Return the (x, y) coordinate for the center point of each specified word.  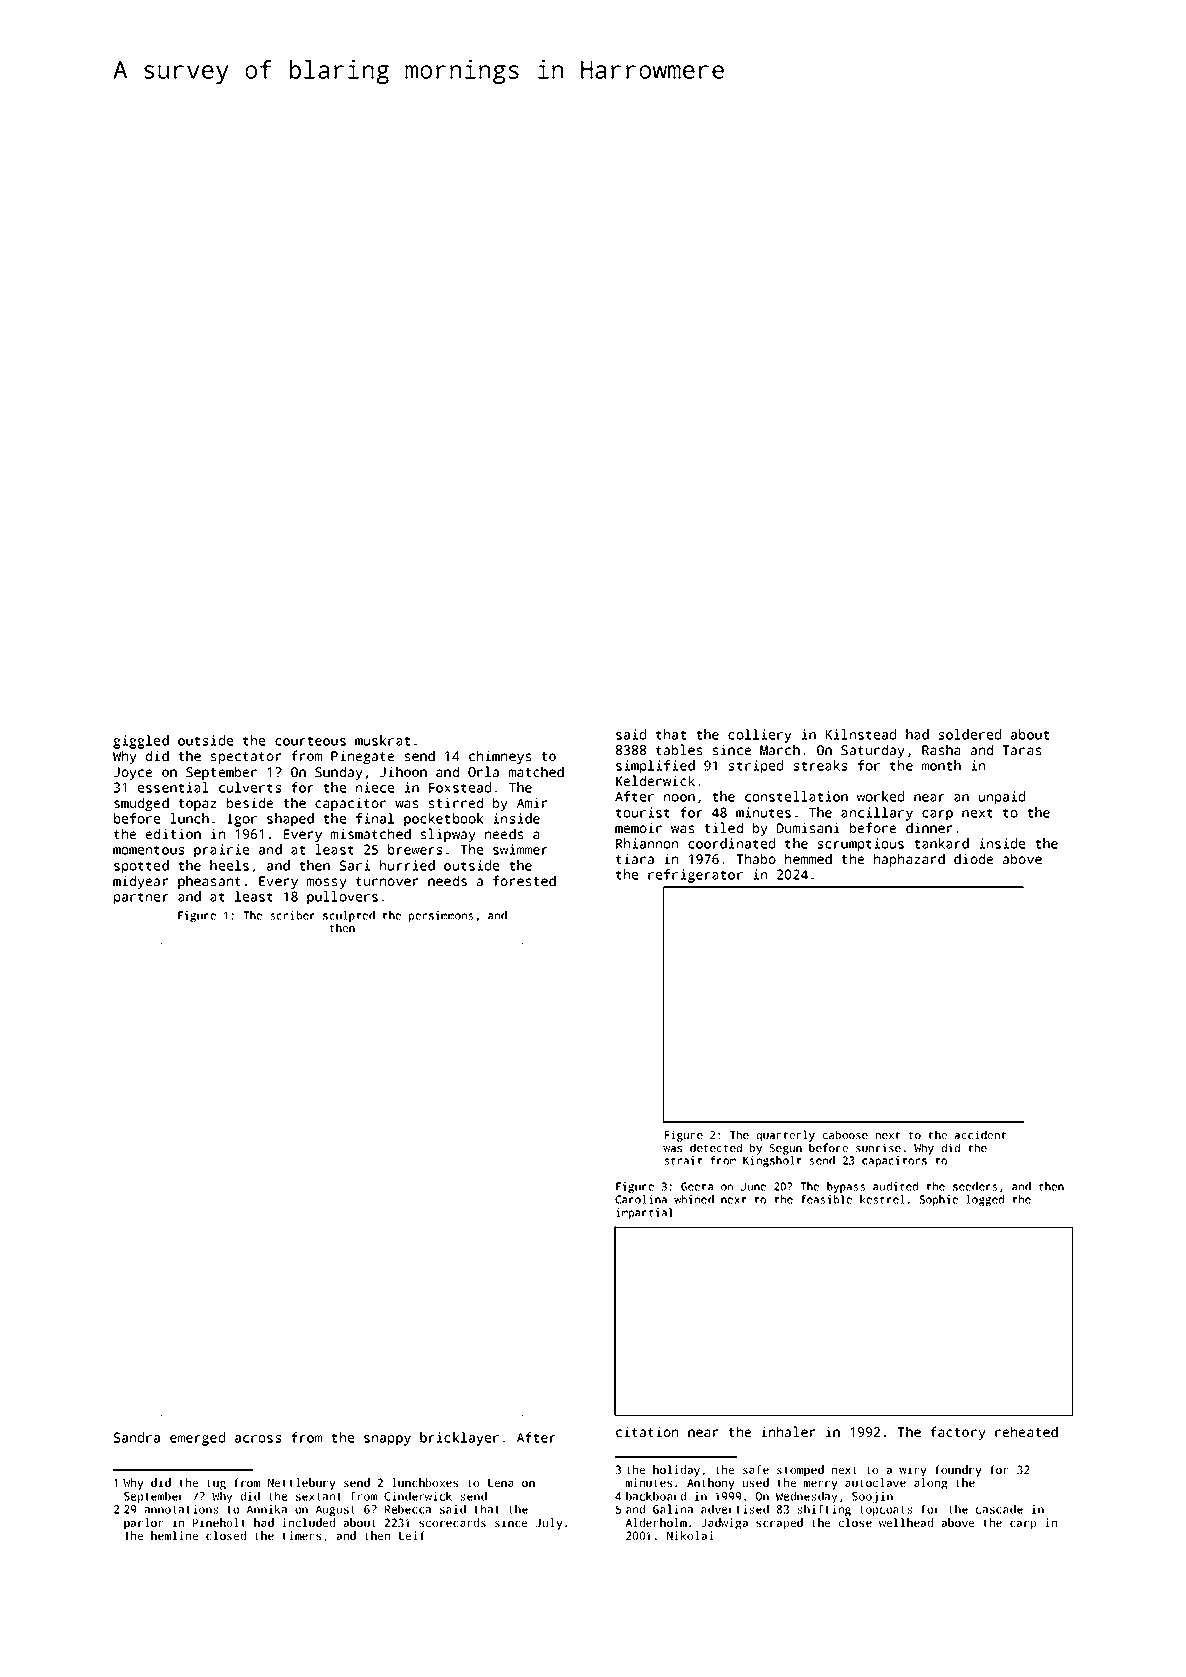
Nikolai (690, 1535)
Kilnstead (861, 734)
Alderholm (656, 1522)
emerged (197, 1439)
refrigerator (695, 876)
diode (973, 858)
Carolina (641, 1199)
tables (679, 749)
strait (683, 1160)
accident (980, 1134)
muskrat (382, 740)
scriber (292, 915)
